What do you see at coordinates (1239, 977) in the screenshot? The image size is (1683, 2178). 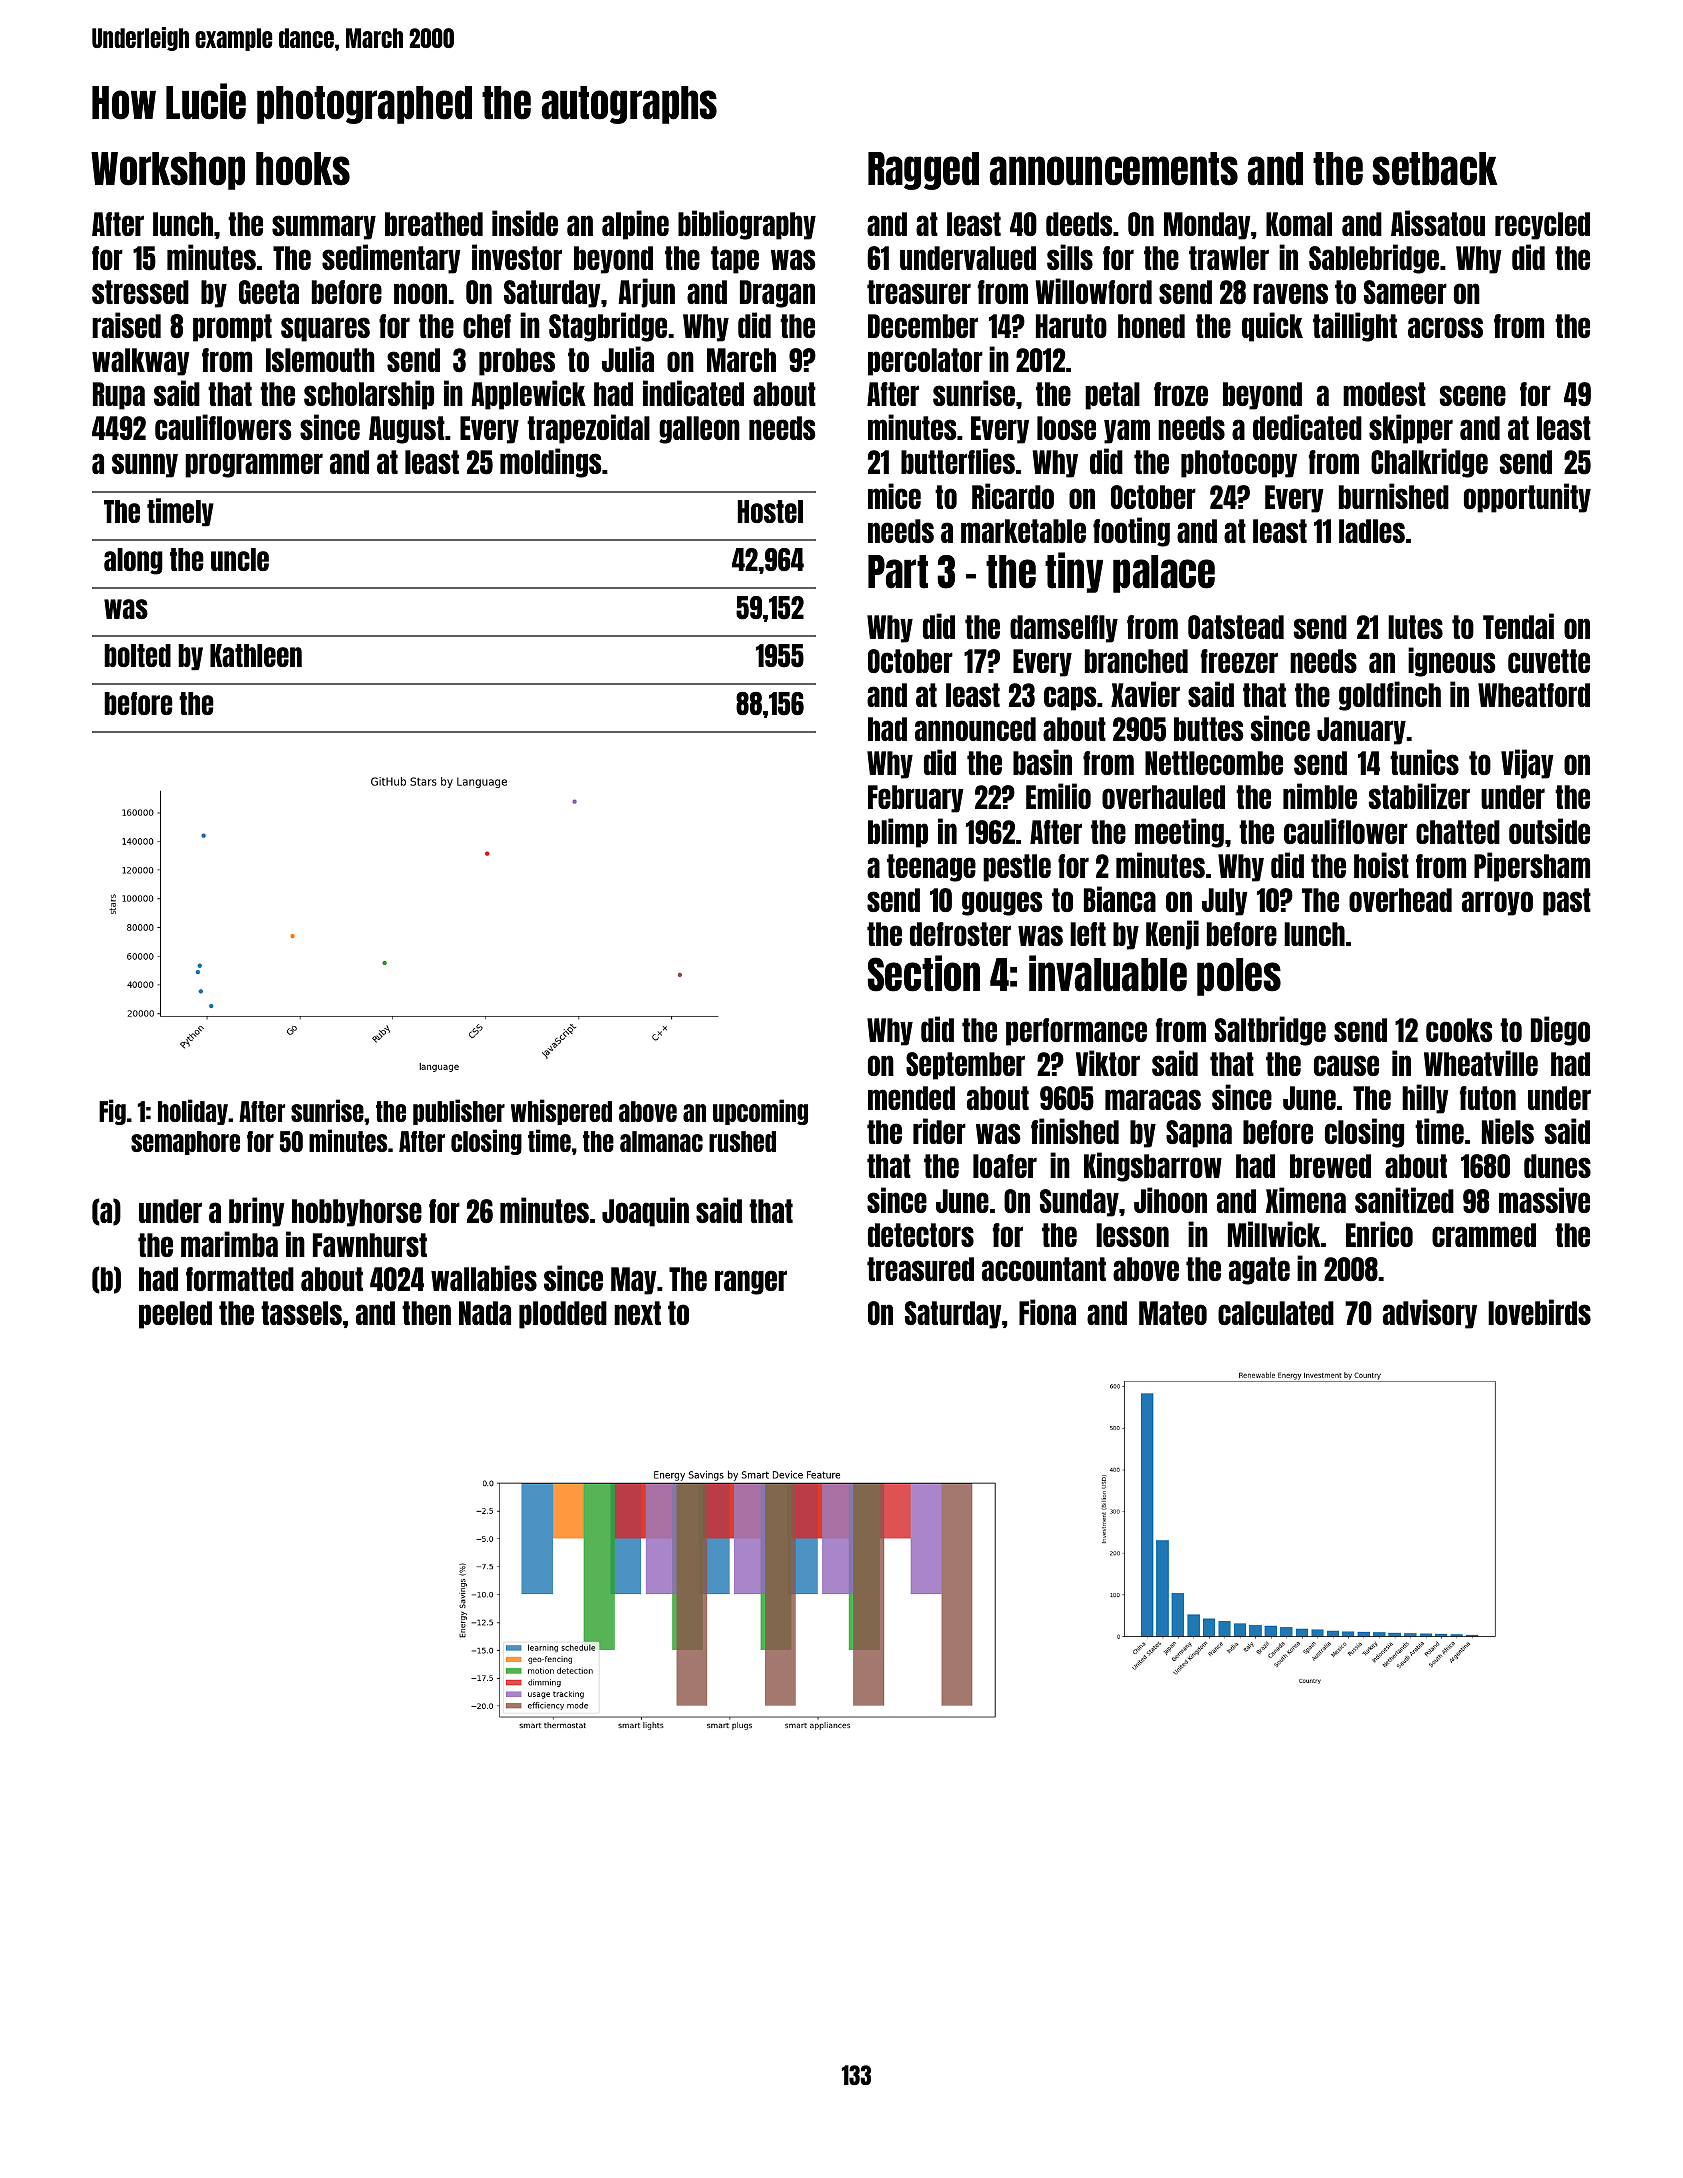 I see `poles` at bounding box center [1239, 977].
